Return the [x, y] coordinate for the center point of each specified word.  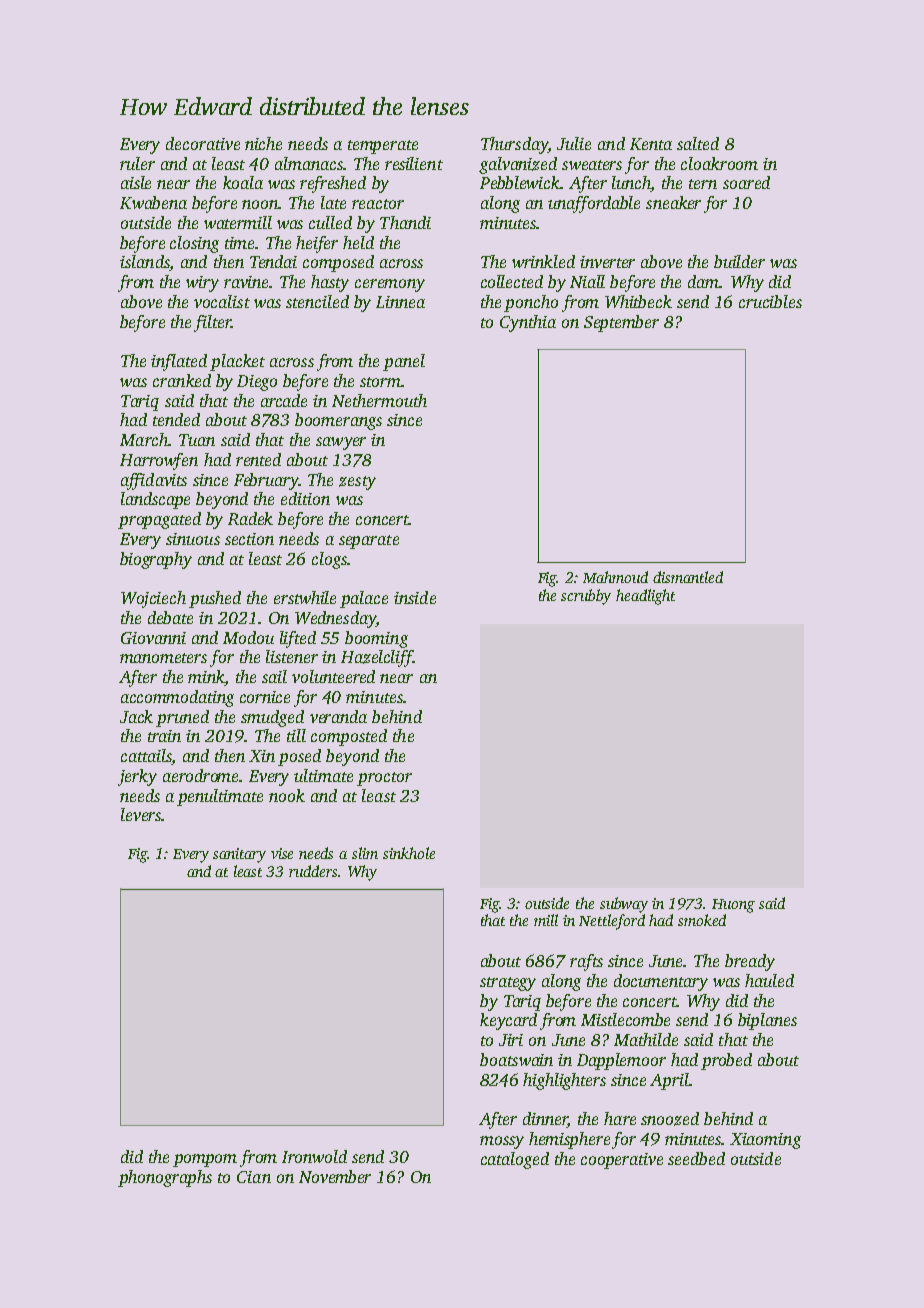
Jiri [511, 1040]
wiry [202, 284]
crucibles [770, 301]
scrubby [586, 597]
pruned [182, 718]
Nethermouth [379, 400]
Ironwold [314, 1156]
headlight [645, 597]
